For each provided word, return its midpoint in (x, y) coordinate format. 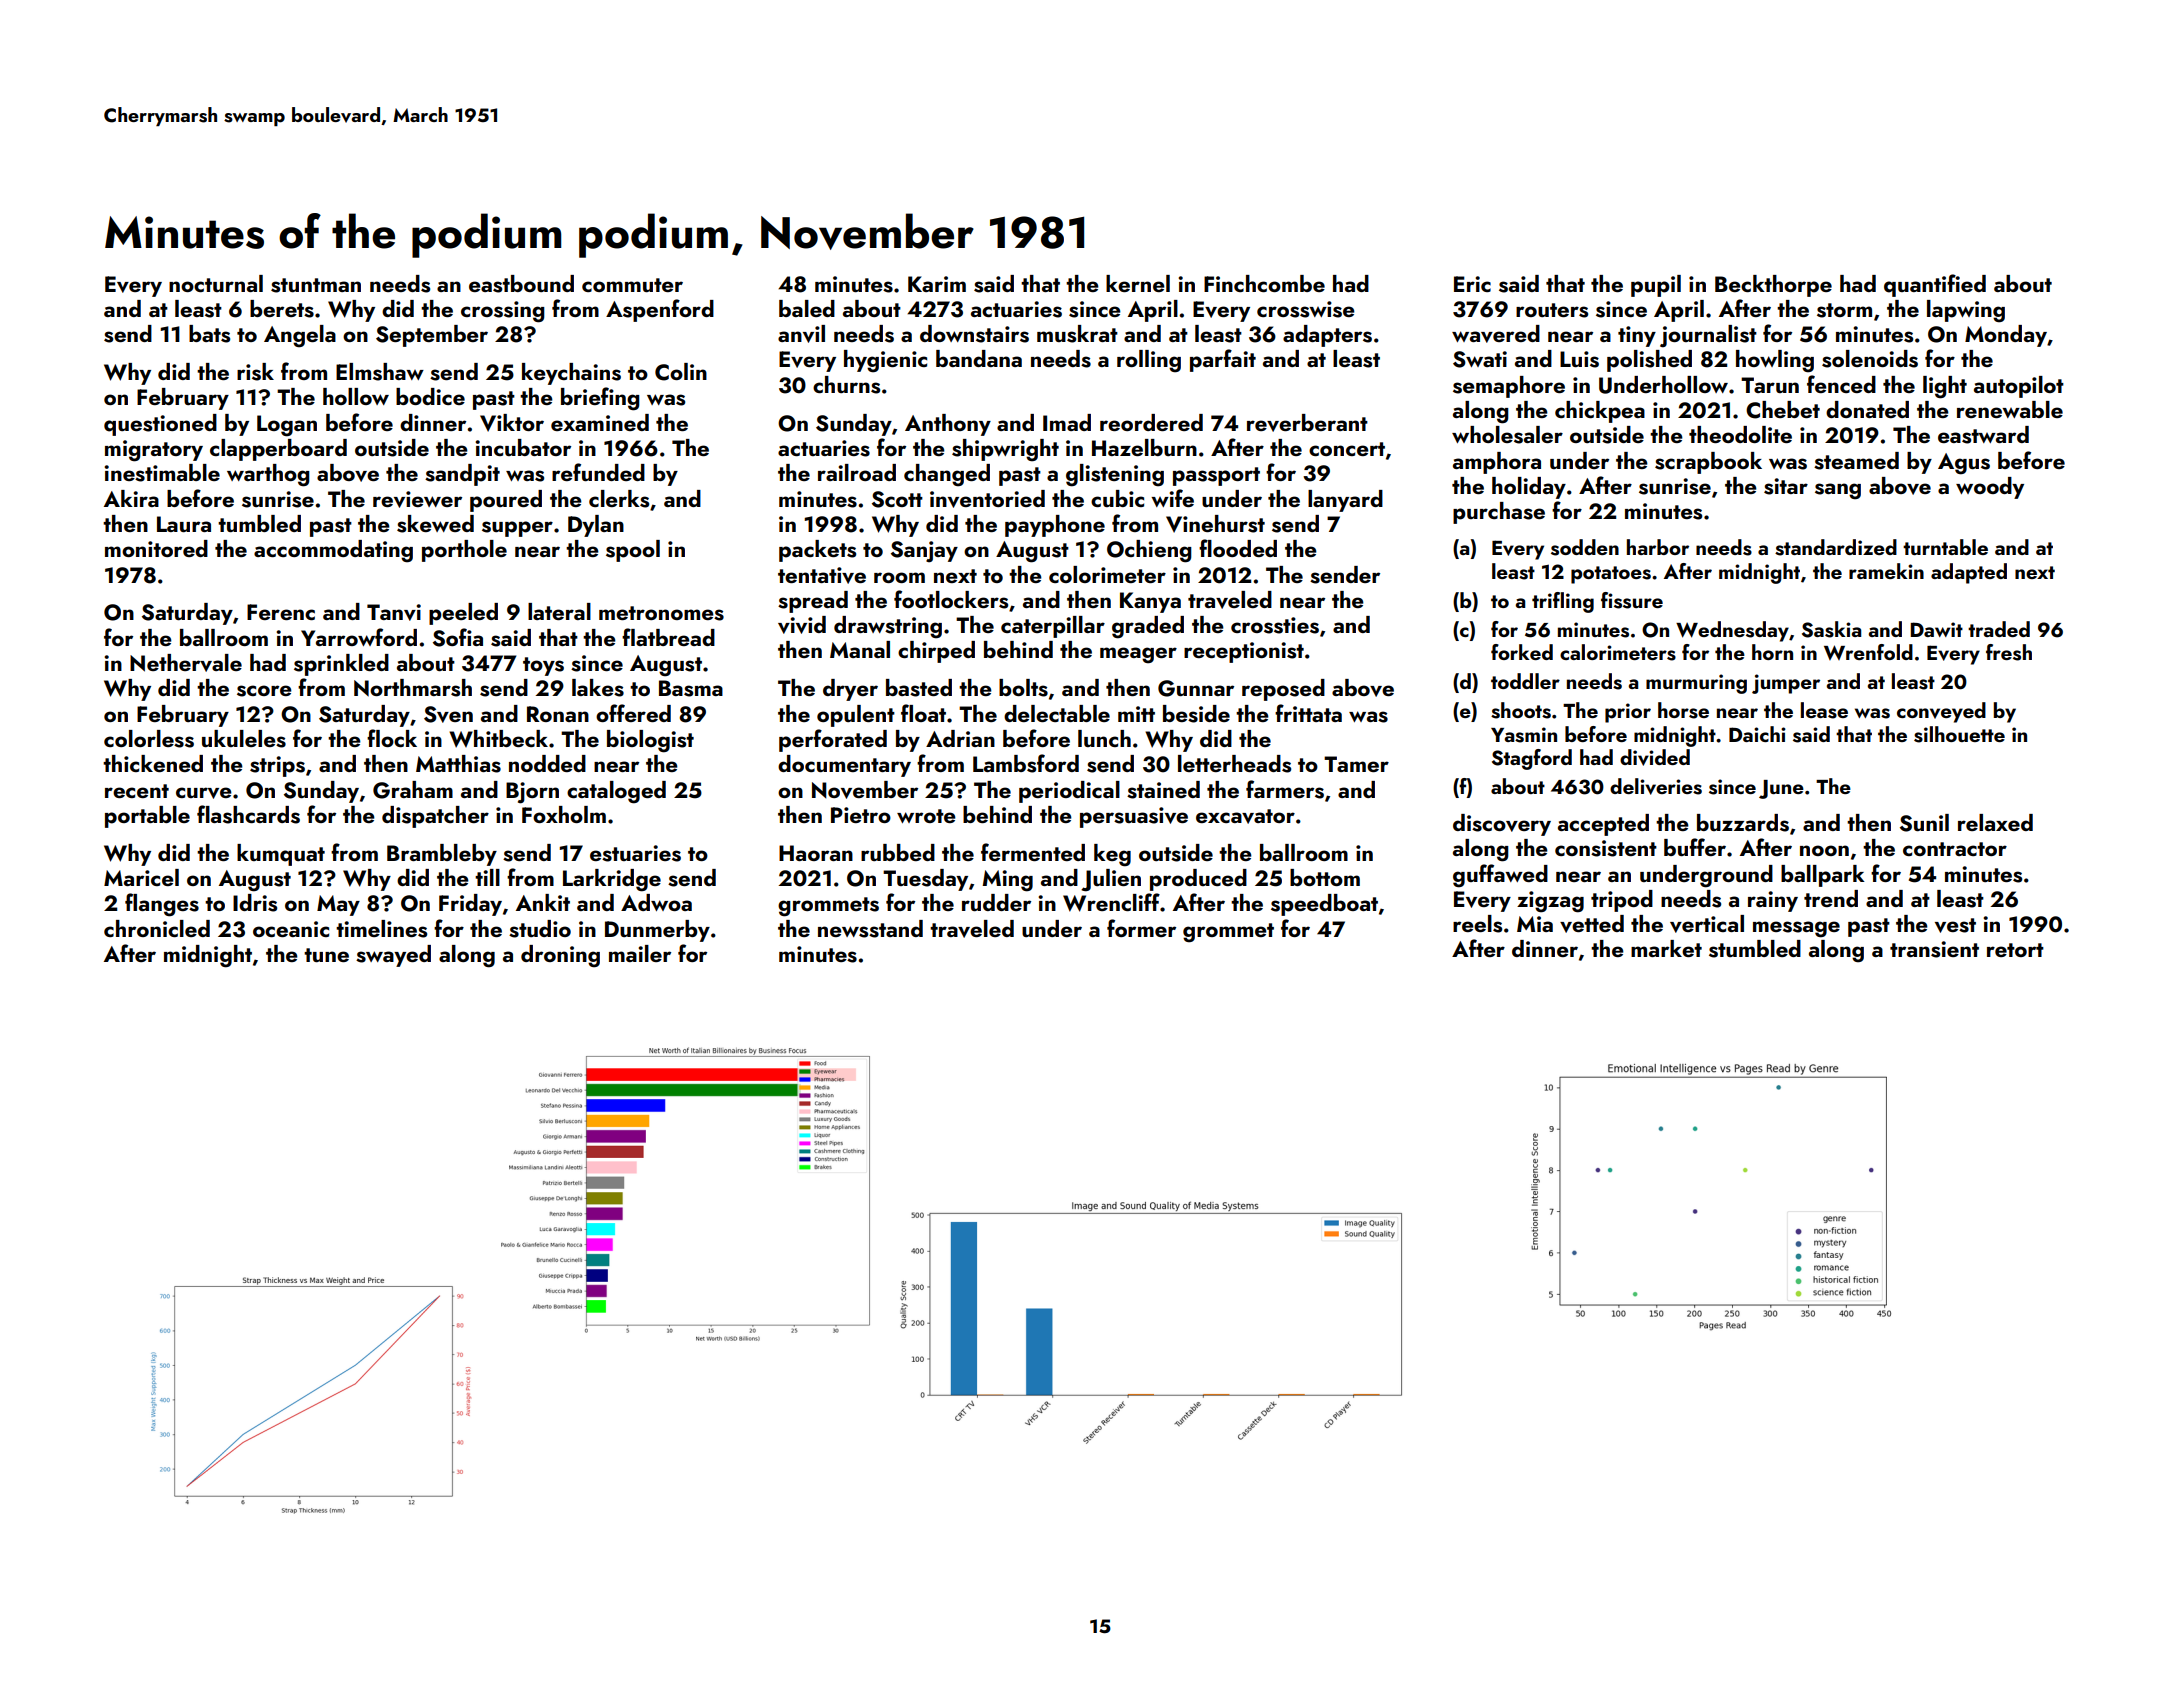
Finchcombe (1264, 283)
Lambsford (1026, 763)
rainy (1773, 901)
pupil (1656, 286)
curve (204, 793)
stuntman (316, 285)
